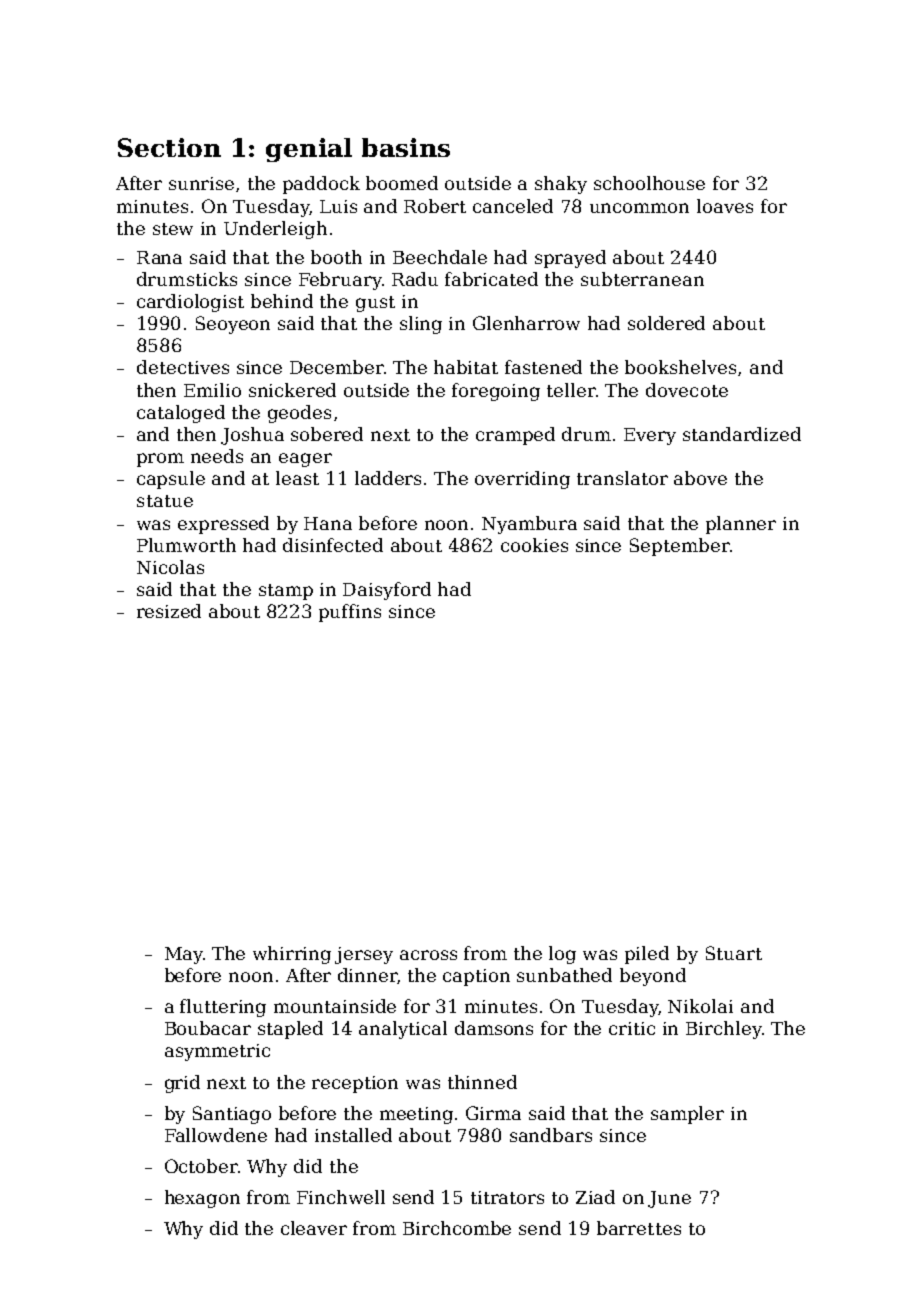 This screenshot has height=1311, width=924. I want to click on Stuart, so click(734, 953).
